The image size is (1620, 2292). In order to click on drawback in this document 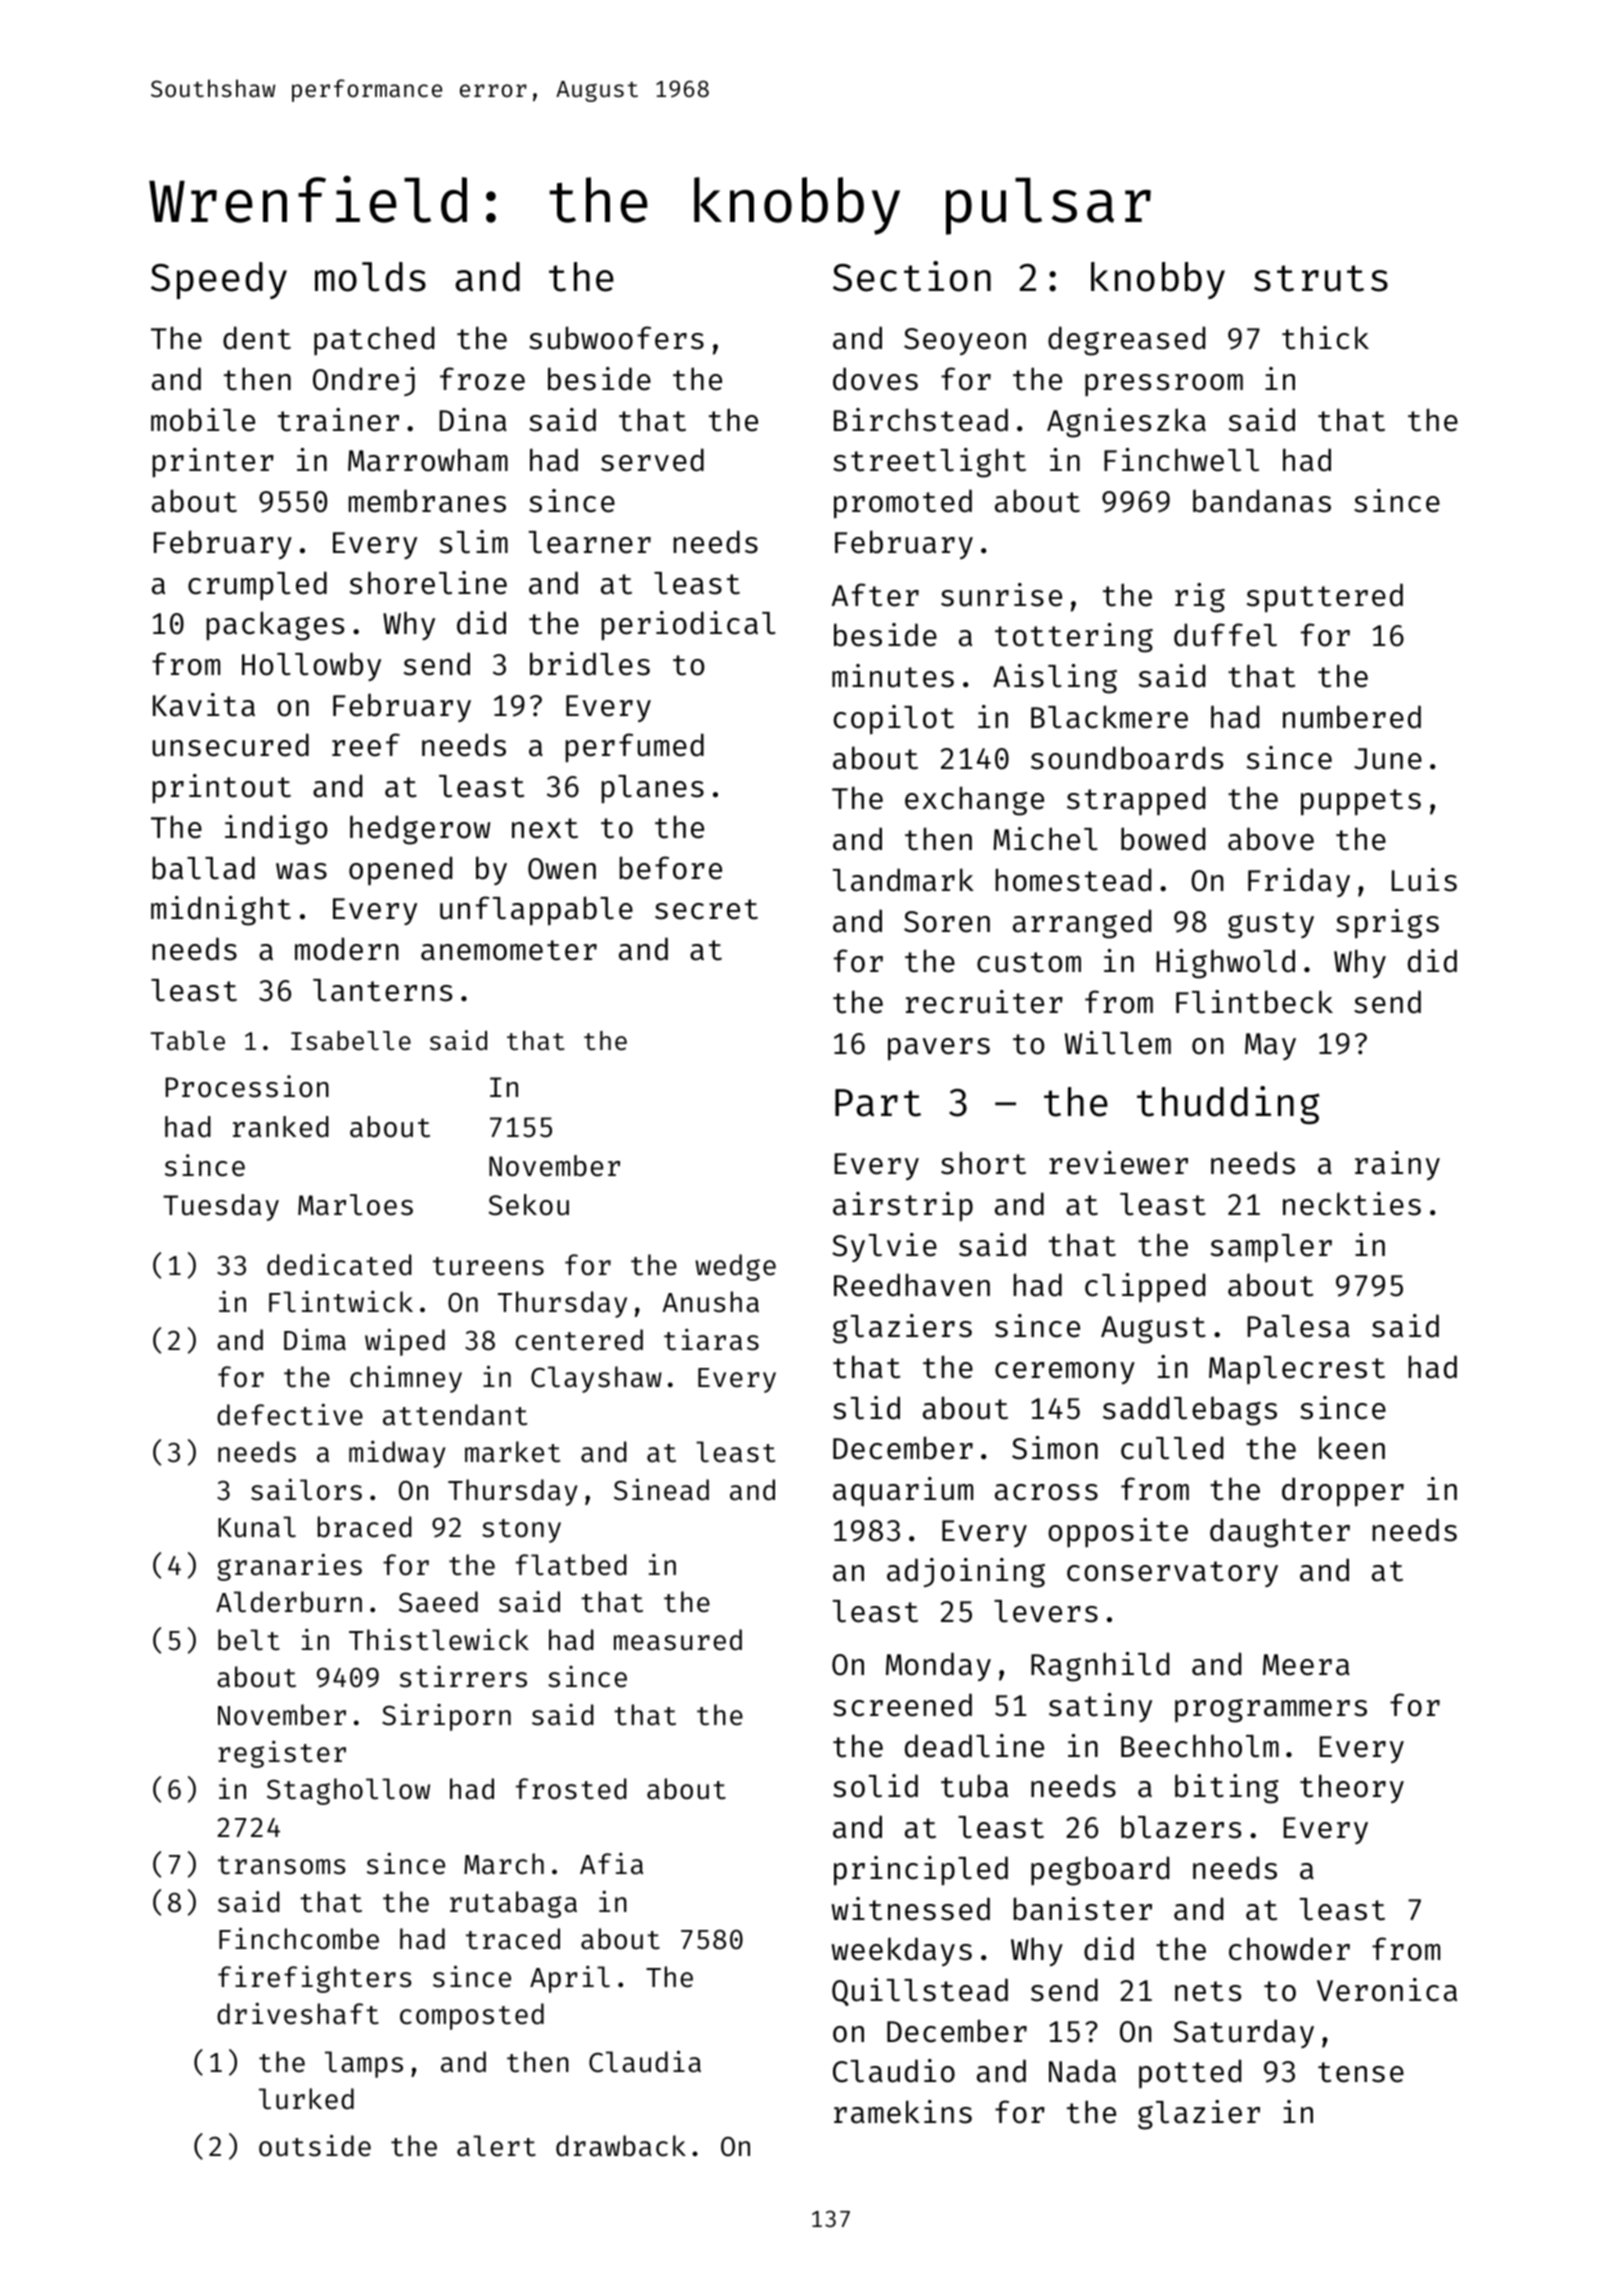, I will do `click(621, 2146)`.
